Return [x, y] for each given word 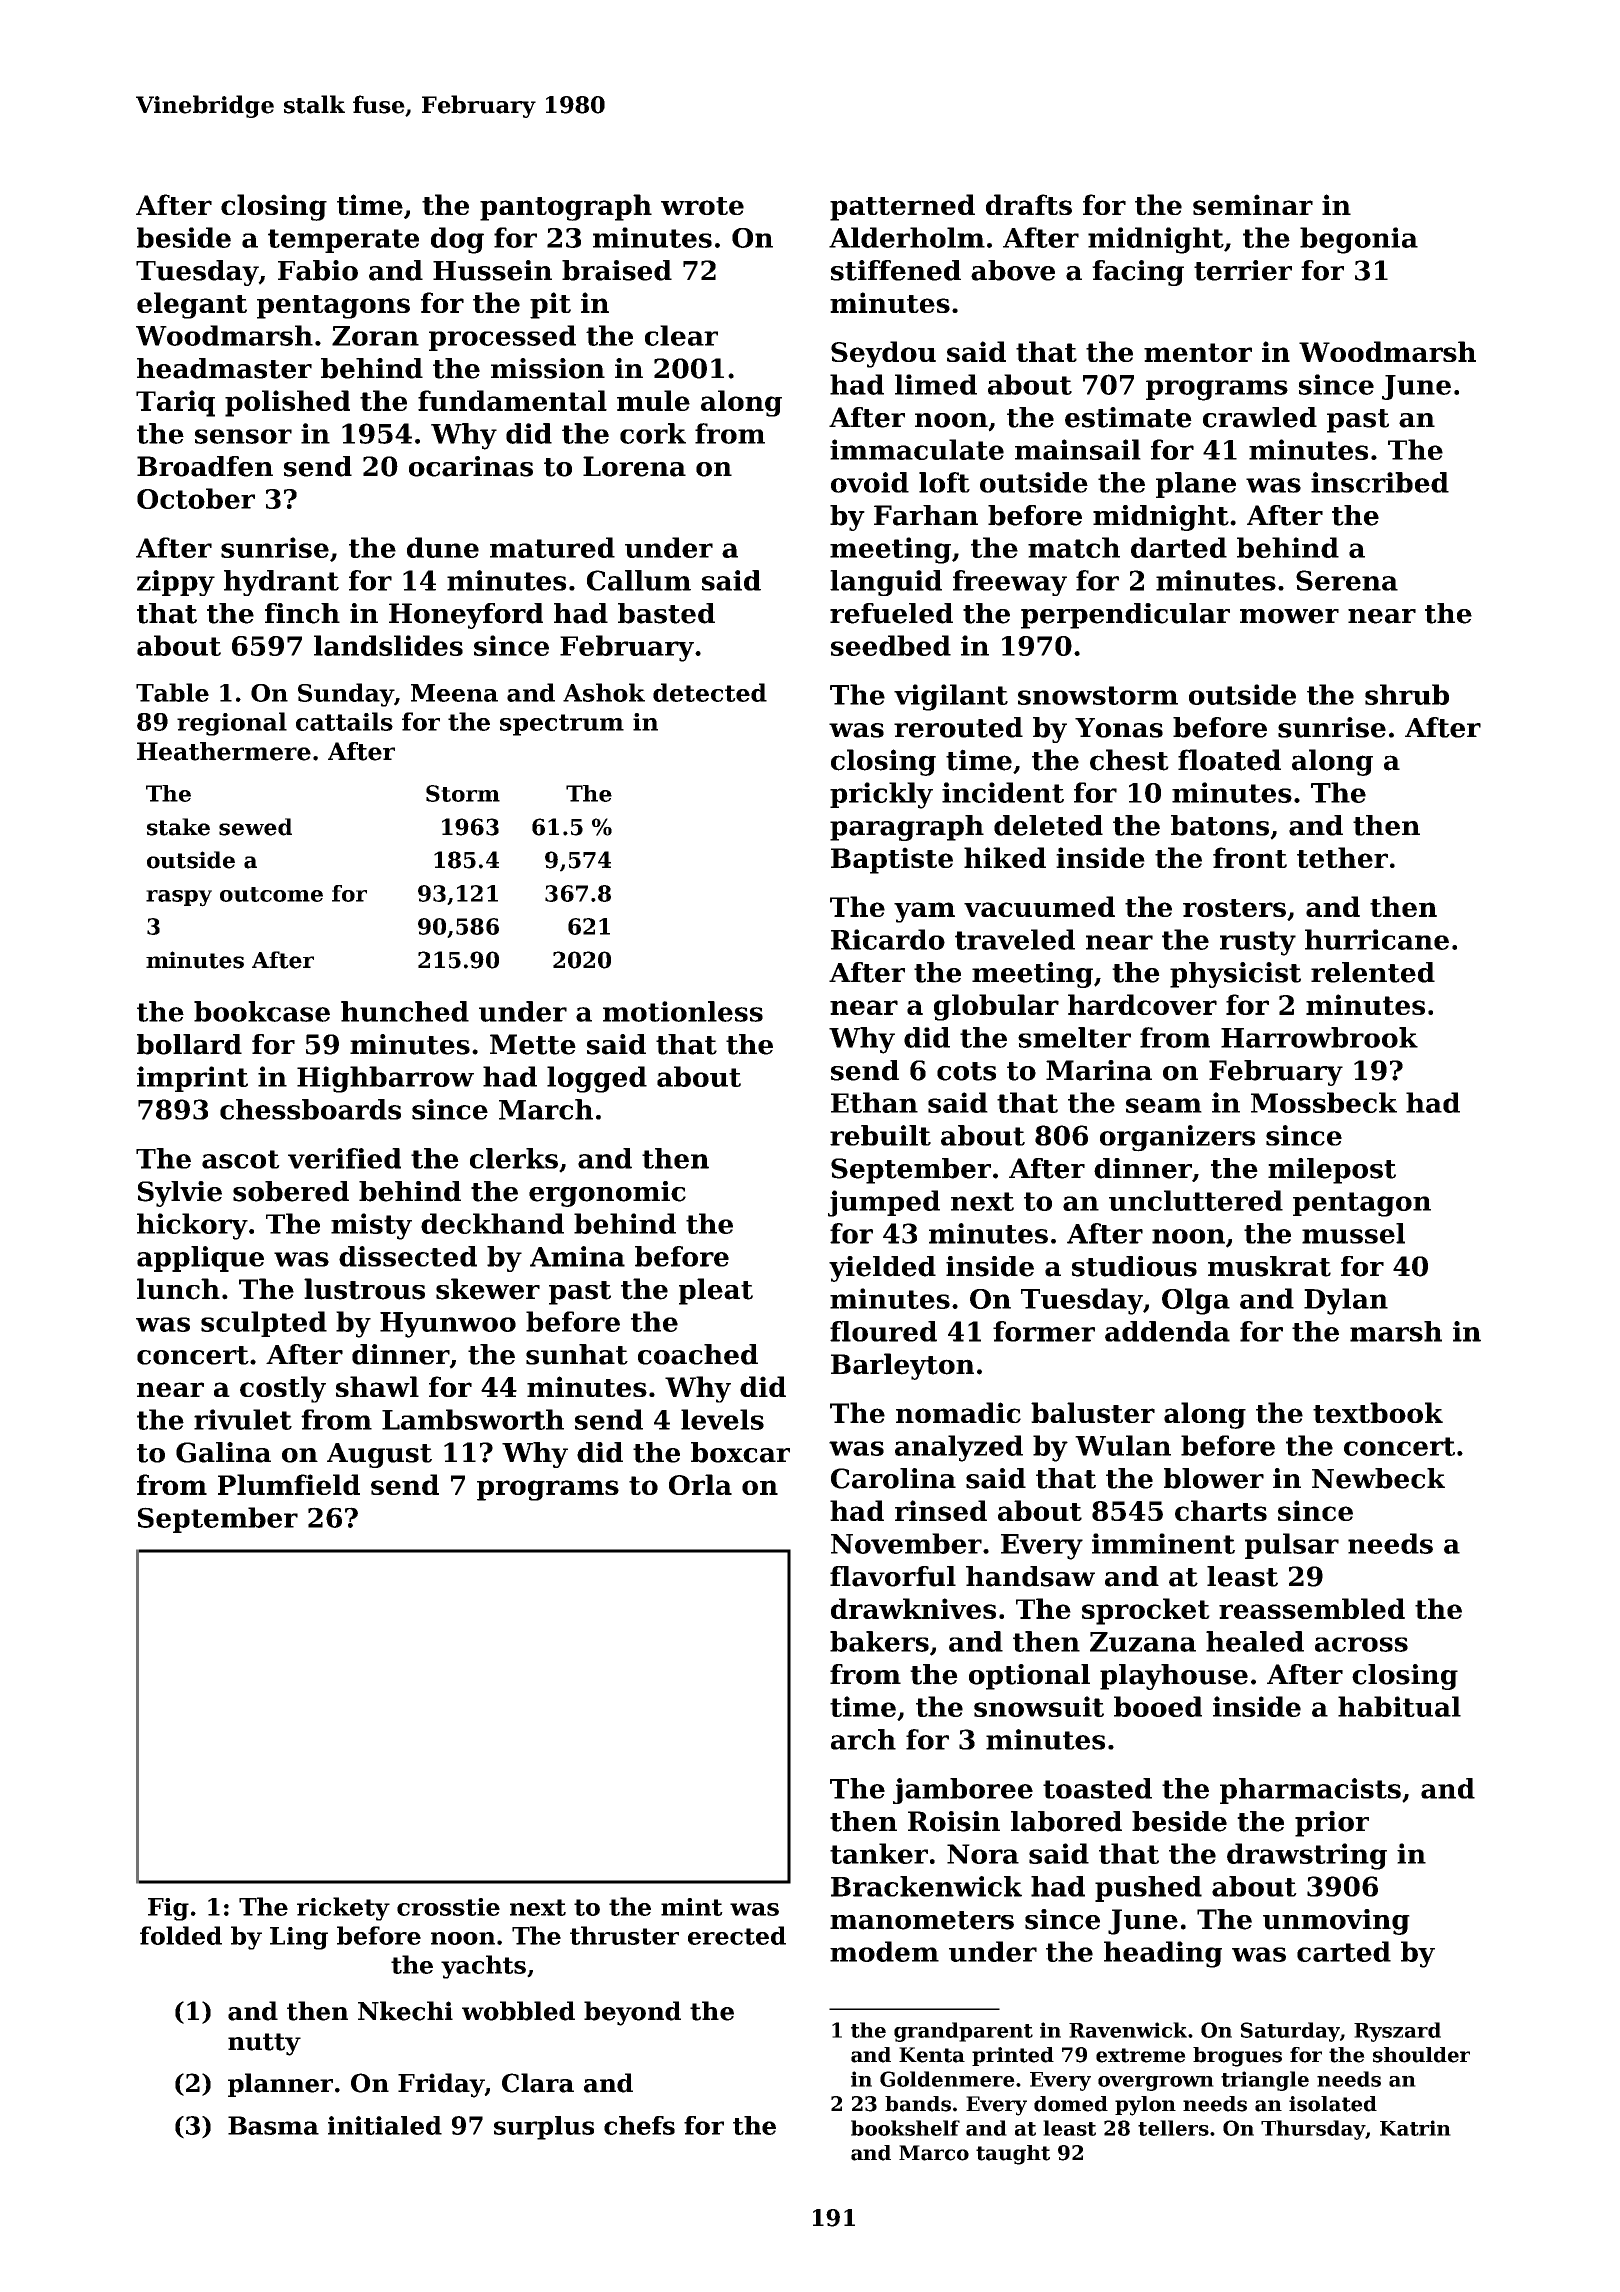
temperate [343, 241]
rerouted [958, 727]
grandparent [963, 2032]
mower [1289, 616]
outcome [271, 894]
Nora [983, 1854]
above [1013, 270]
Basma [273, 2125]
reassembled [1312, 1608]
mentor [1198, 352]
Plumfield [289, 1484]
